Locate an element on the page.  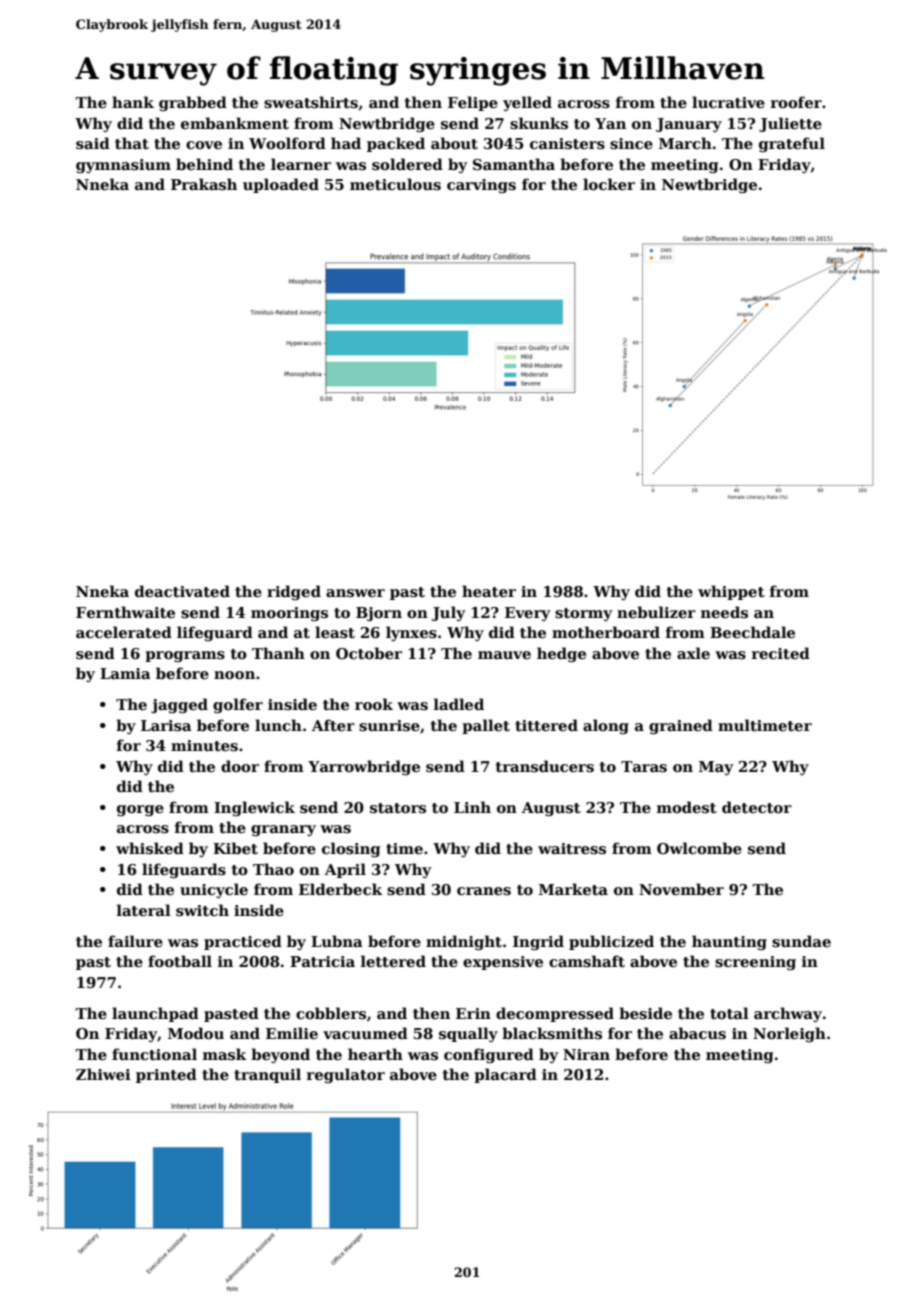
skunks is located at coordinates (539, 123).
